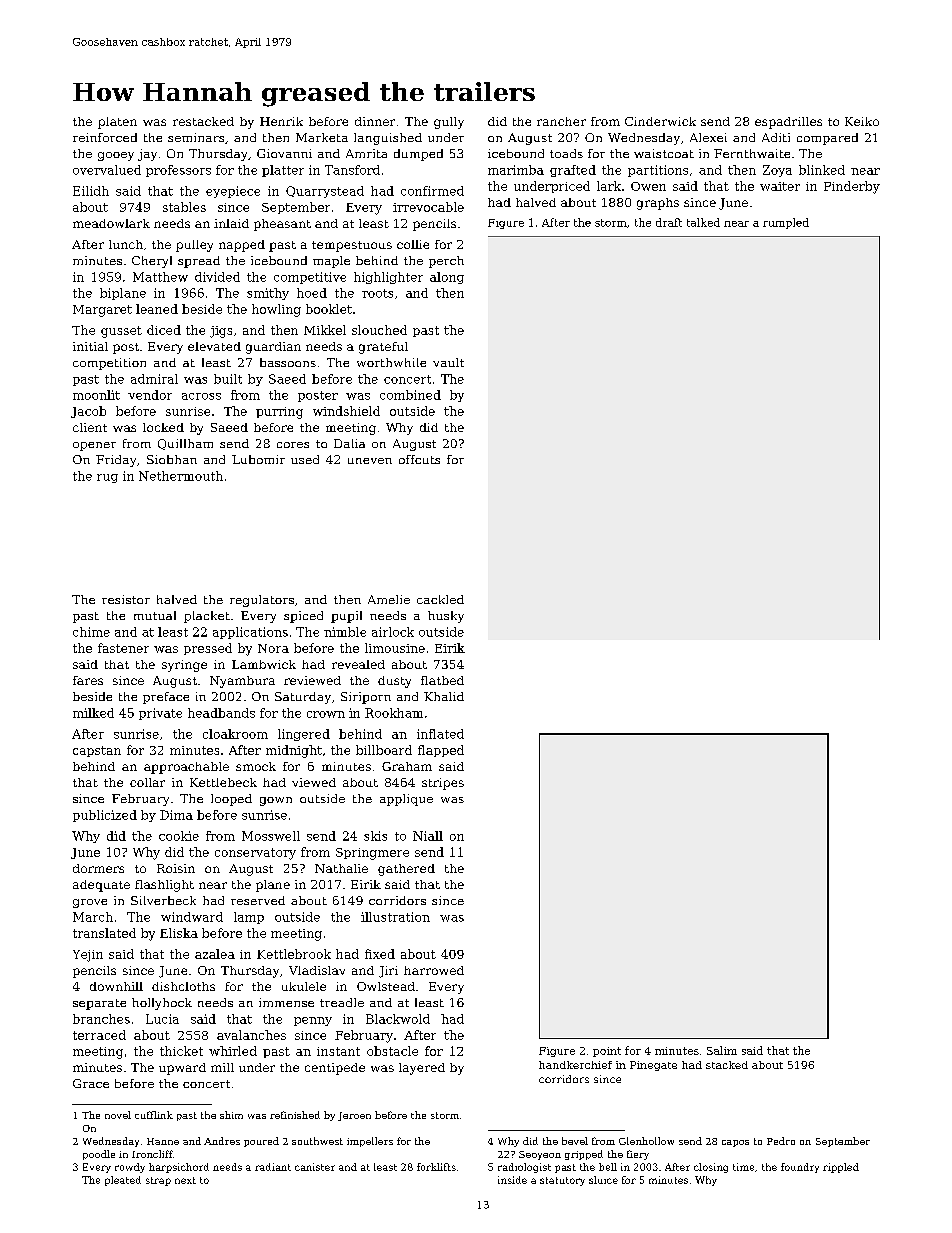  Describe the element at coordinates (436, 1167) in the image. I see `forklifts` at that location.
